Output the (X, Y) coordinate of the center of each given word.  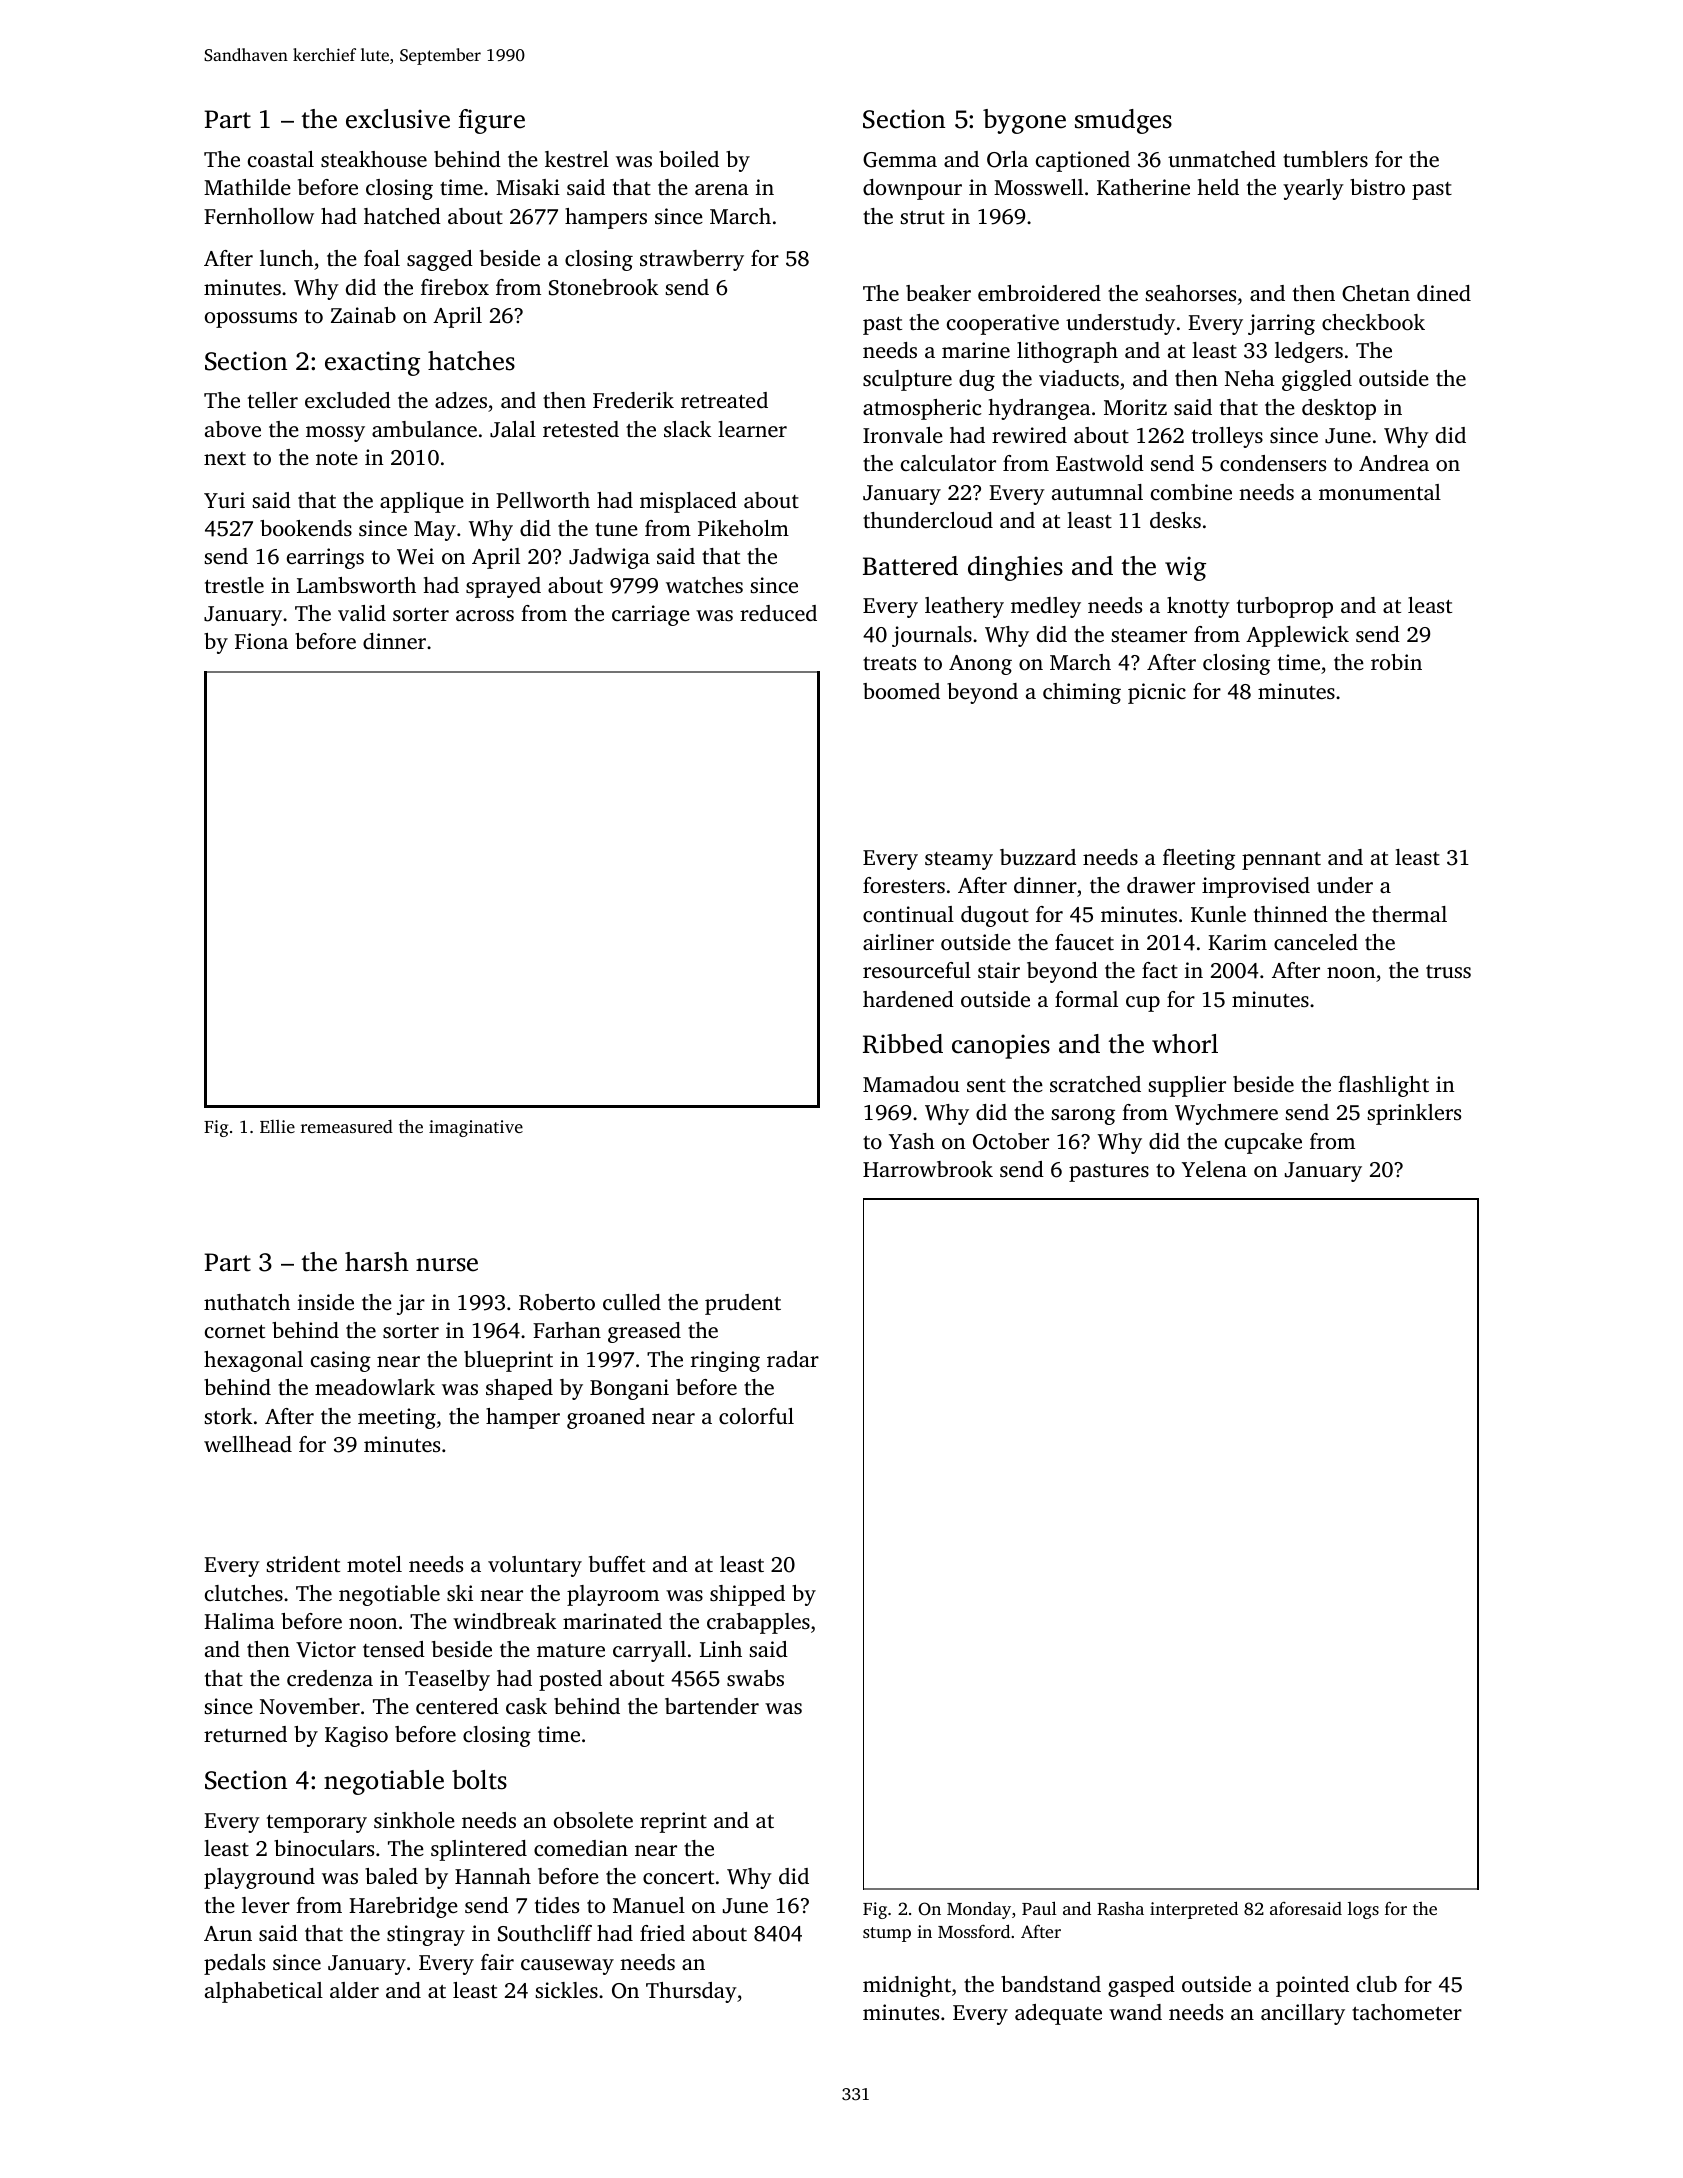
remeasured (347, 1126)
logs (1363, 1910)
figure (491, 121)
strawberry (692, 260)
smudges (1123, 121)
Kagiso (356, 1736)
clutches (244, 1593)
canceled (1316, 942)
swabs (755, 1678)
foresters (904, 885)
